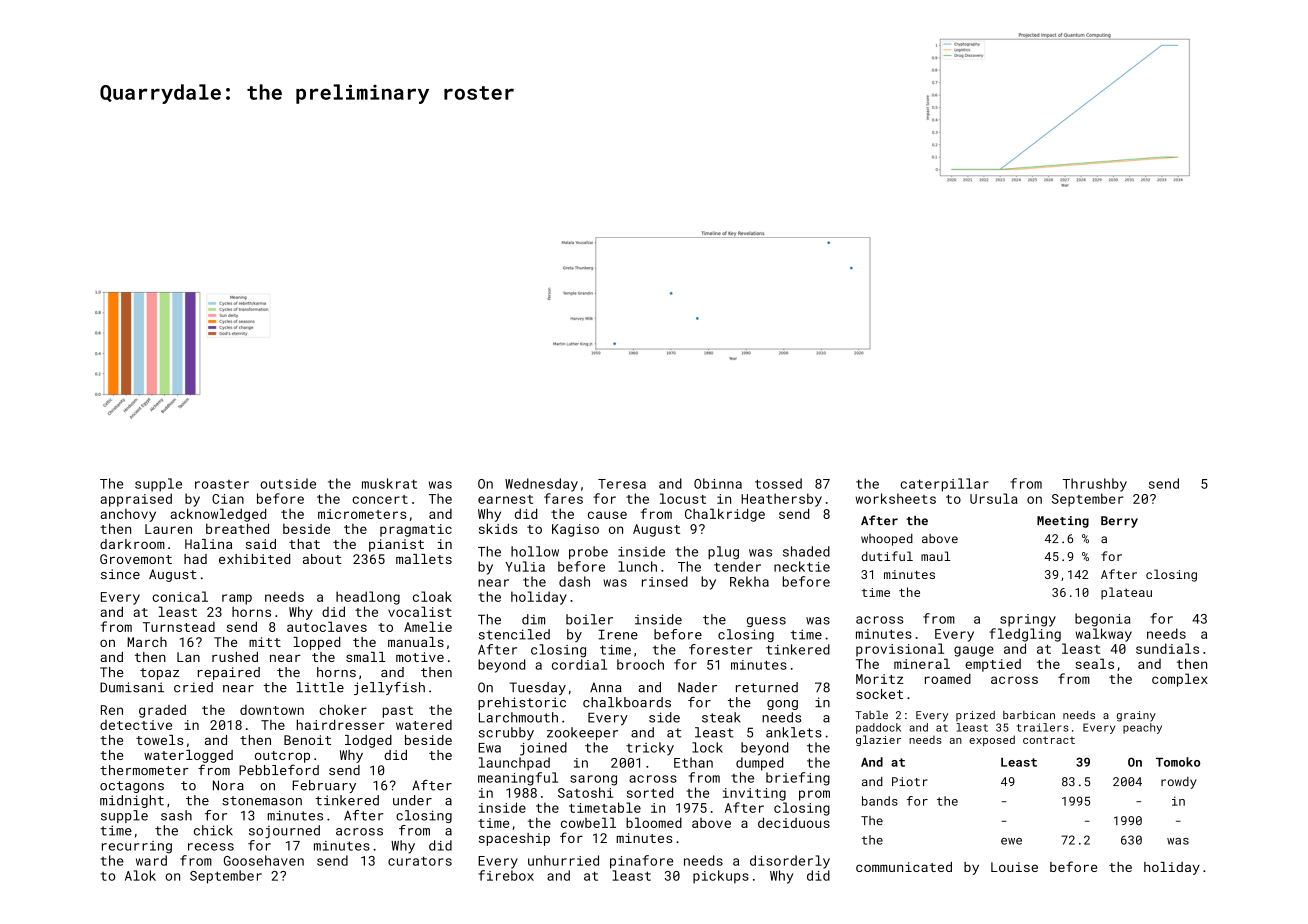 The image size is (1308, 924). What do you see at coordinates (144, 770) in the screenshot?
I see `thermometer` at bounding box center [144, 770].
